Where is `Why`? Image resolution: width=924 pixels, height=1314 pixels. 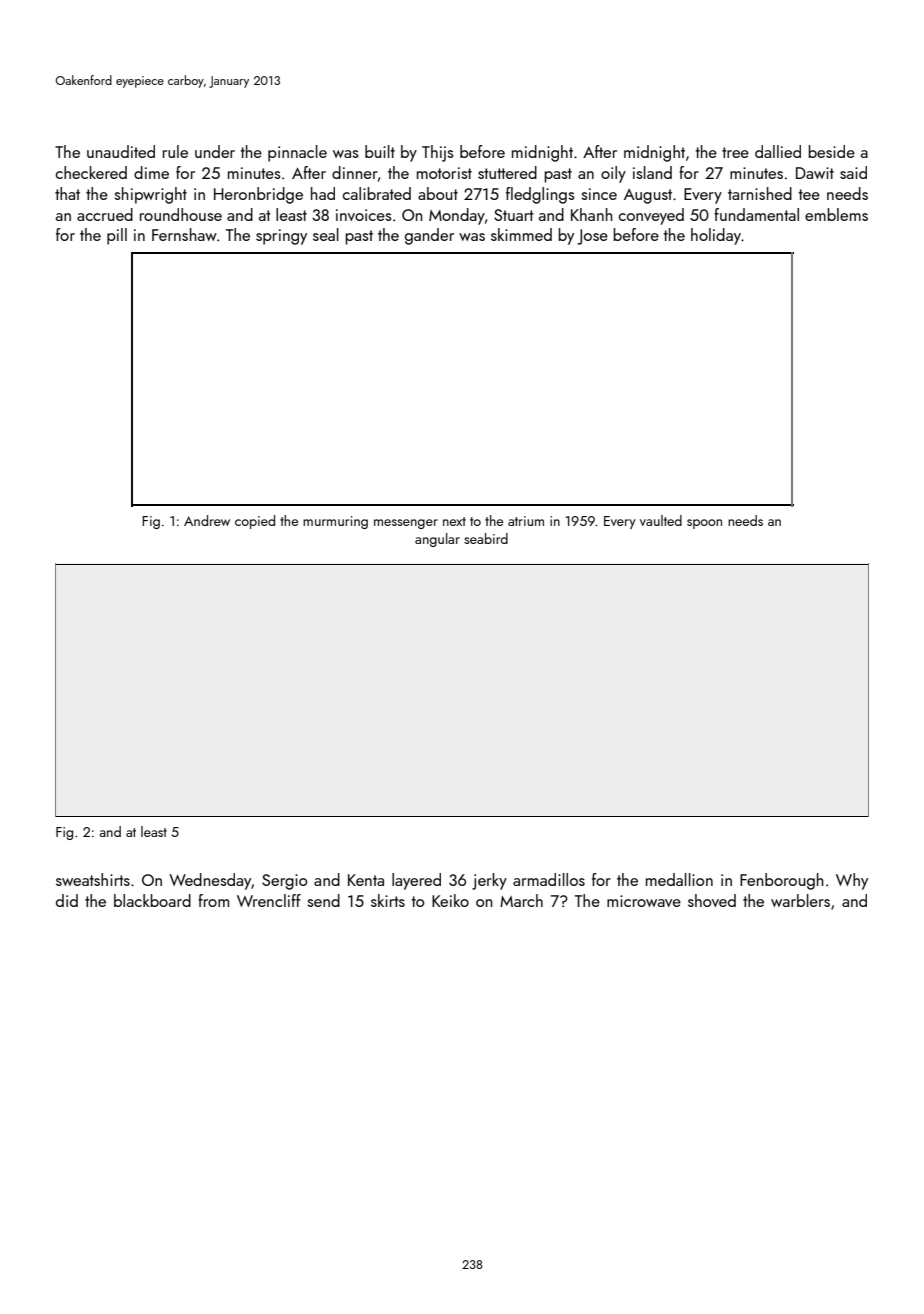 Why is located at coordinates (852, 881).
